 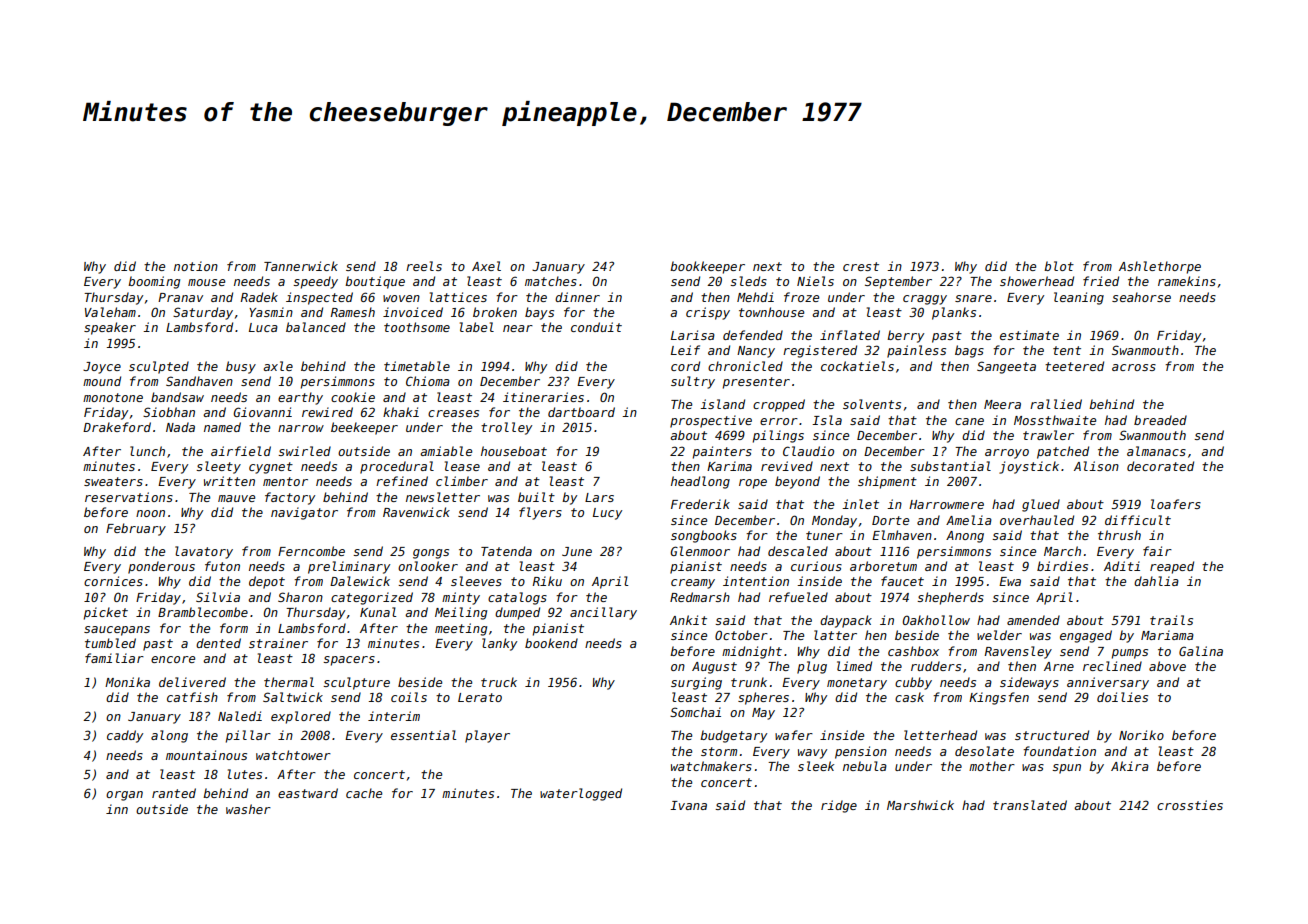 What do you see at coordinates (1130, 766) in the image?
I see `Akira` at bounding box center [1130, 766].
